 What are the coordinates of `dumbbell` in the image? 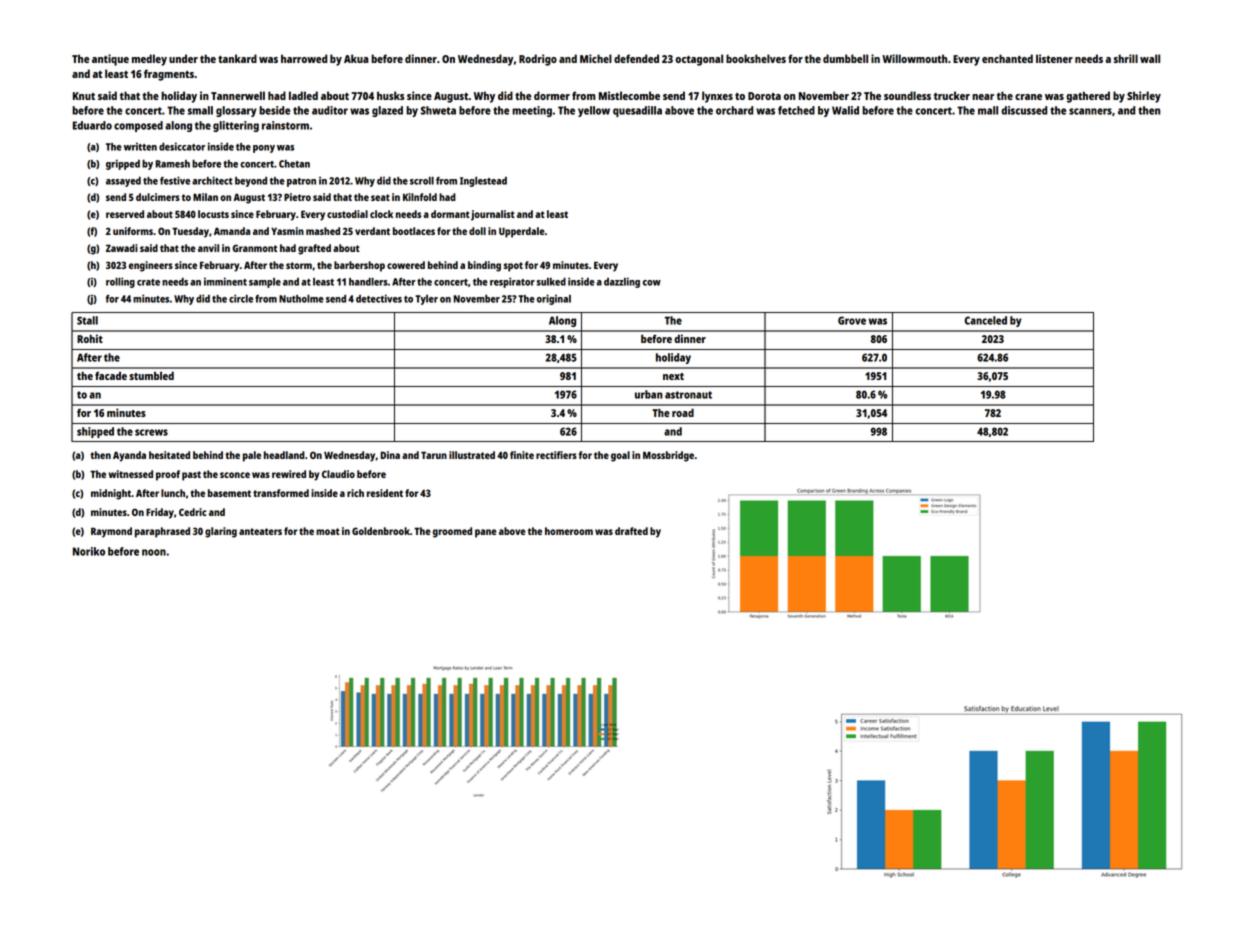 It's located at (845, 58).
